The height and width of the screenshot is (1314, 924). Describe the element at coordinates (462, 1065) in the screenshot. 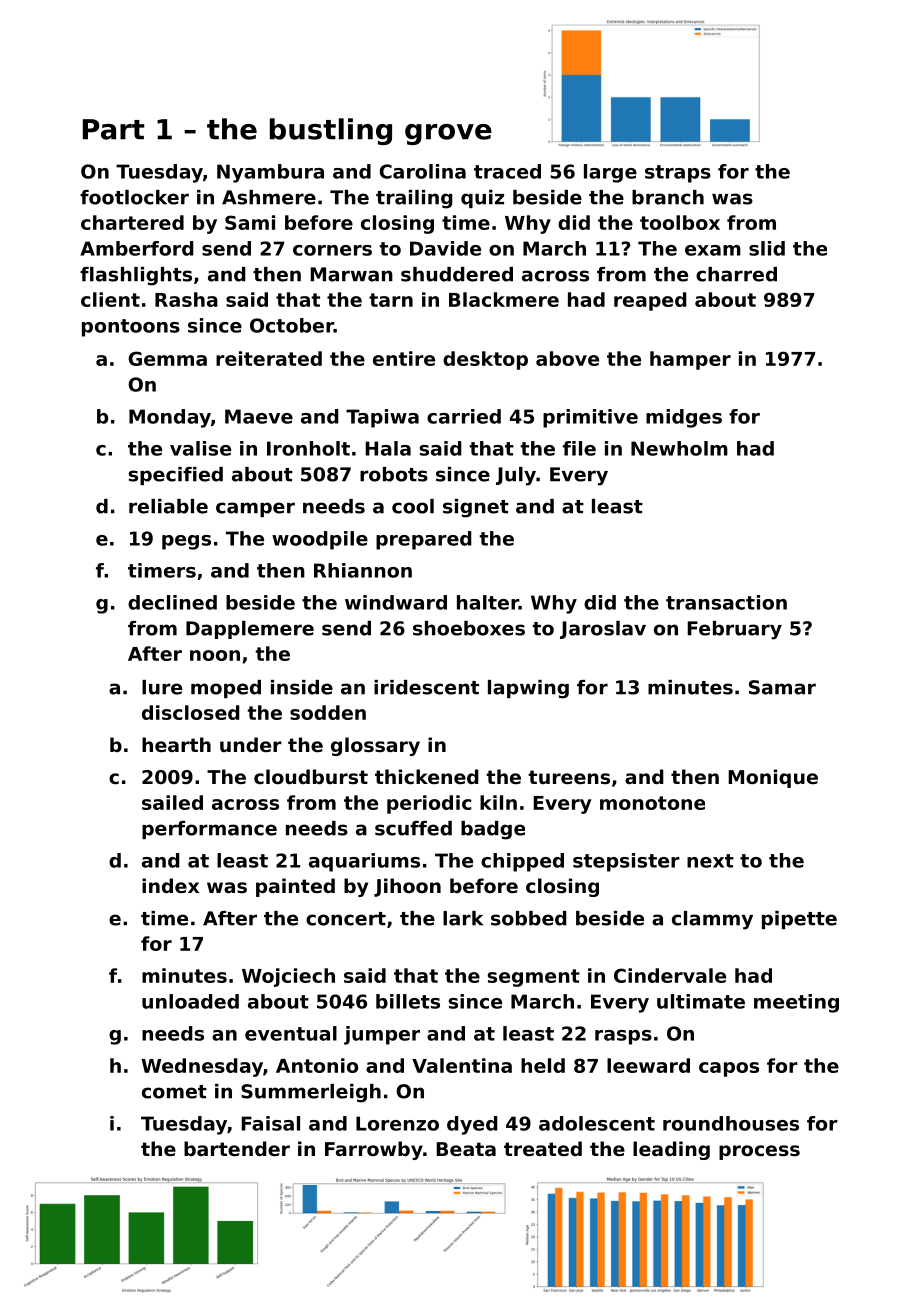

I see `Valentina` at that location.
